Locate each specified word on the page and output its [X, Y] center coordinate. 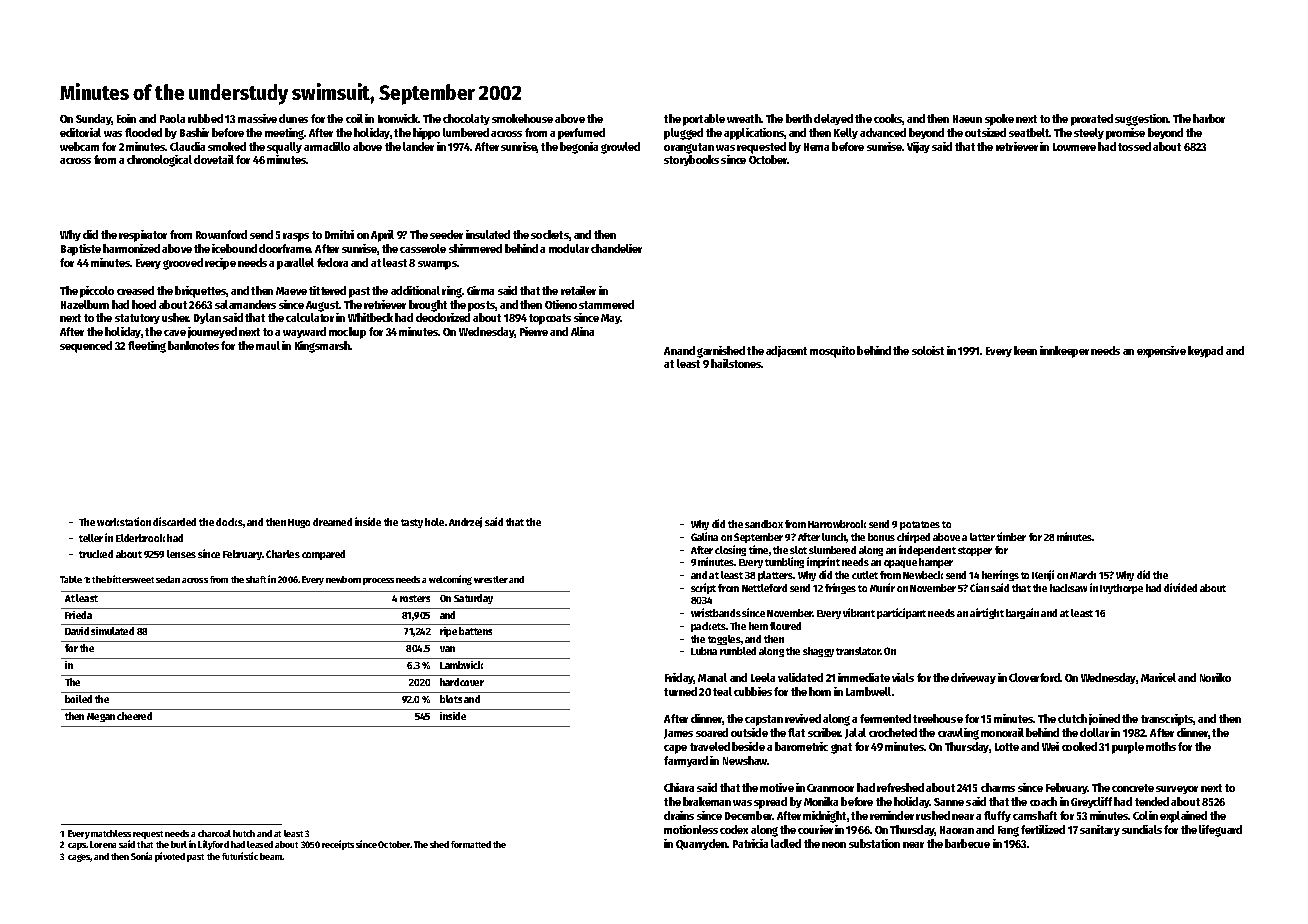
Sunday [94, 119]
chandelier [616, 248]
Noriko [1215, 677]
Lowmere [1074, 147]
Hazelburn [85, 304]
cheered [134, 716]
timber [1011, 536]
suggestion [1141, 120]
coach [1043, 801]
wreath [744, 118]
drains [679, 815]
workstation [124, 521]
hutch [244, 833]
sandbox [764, 524]
